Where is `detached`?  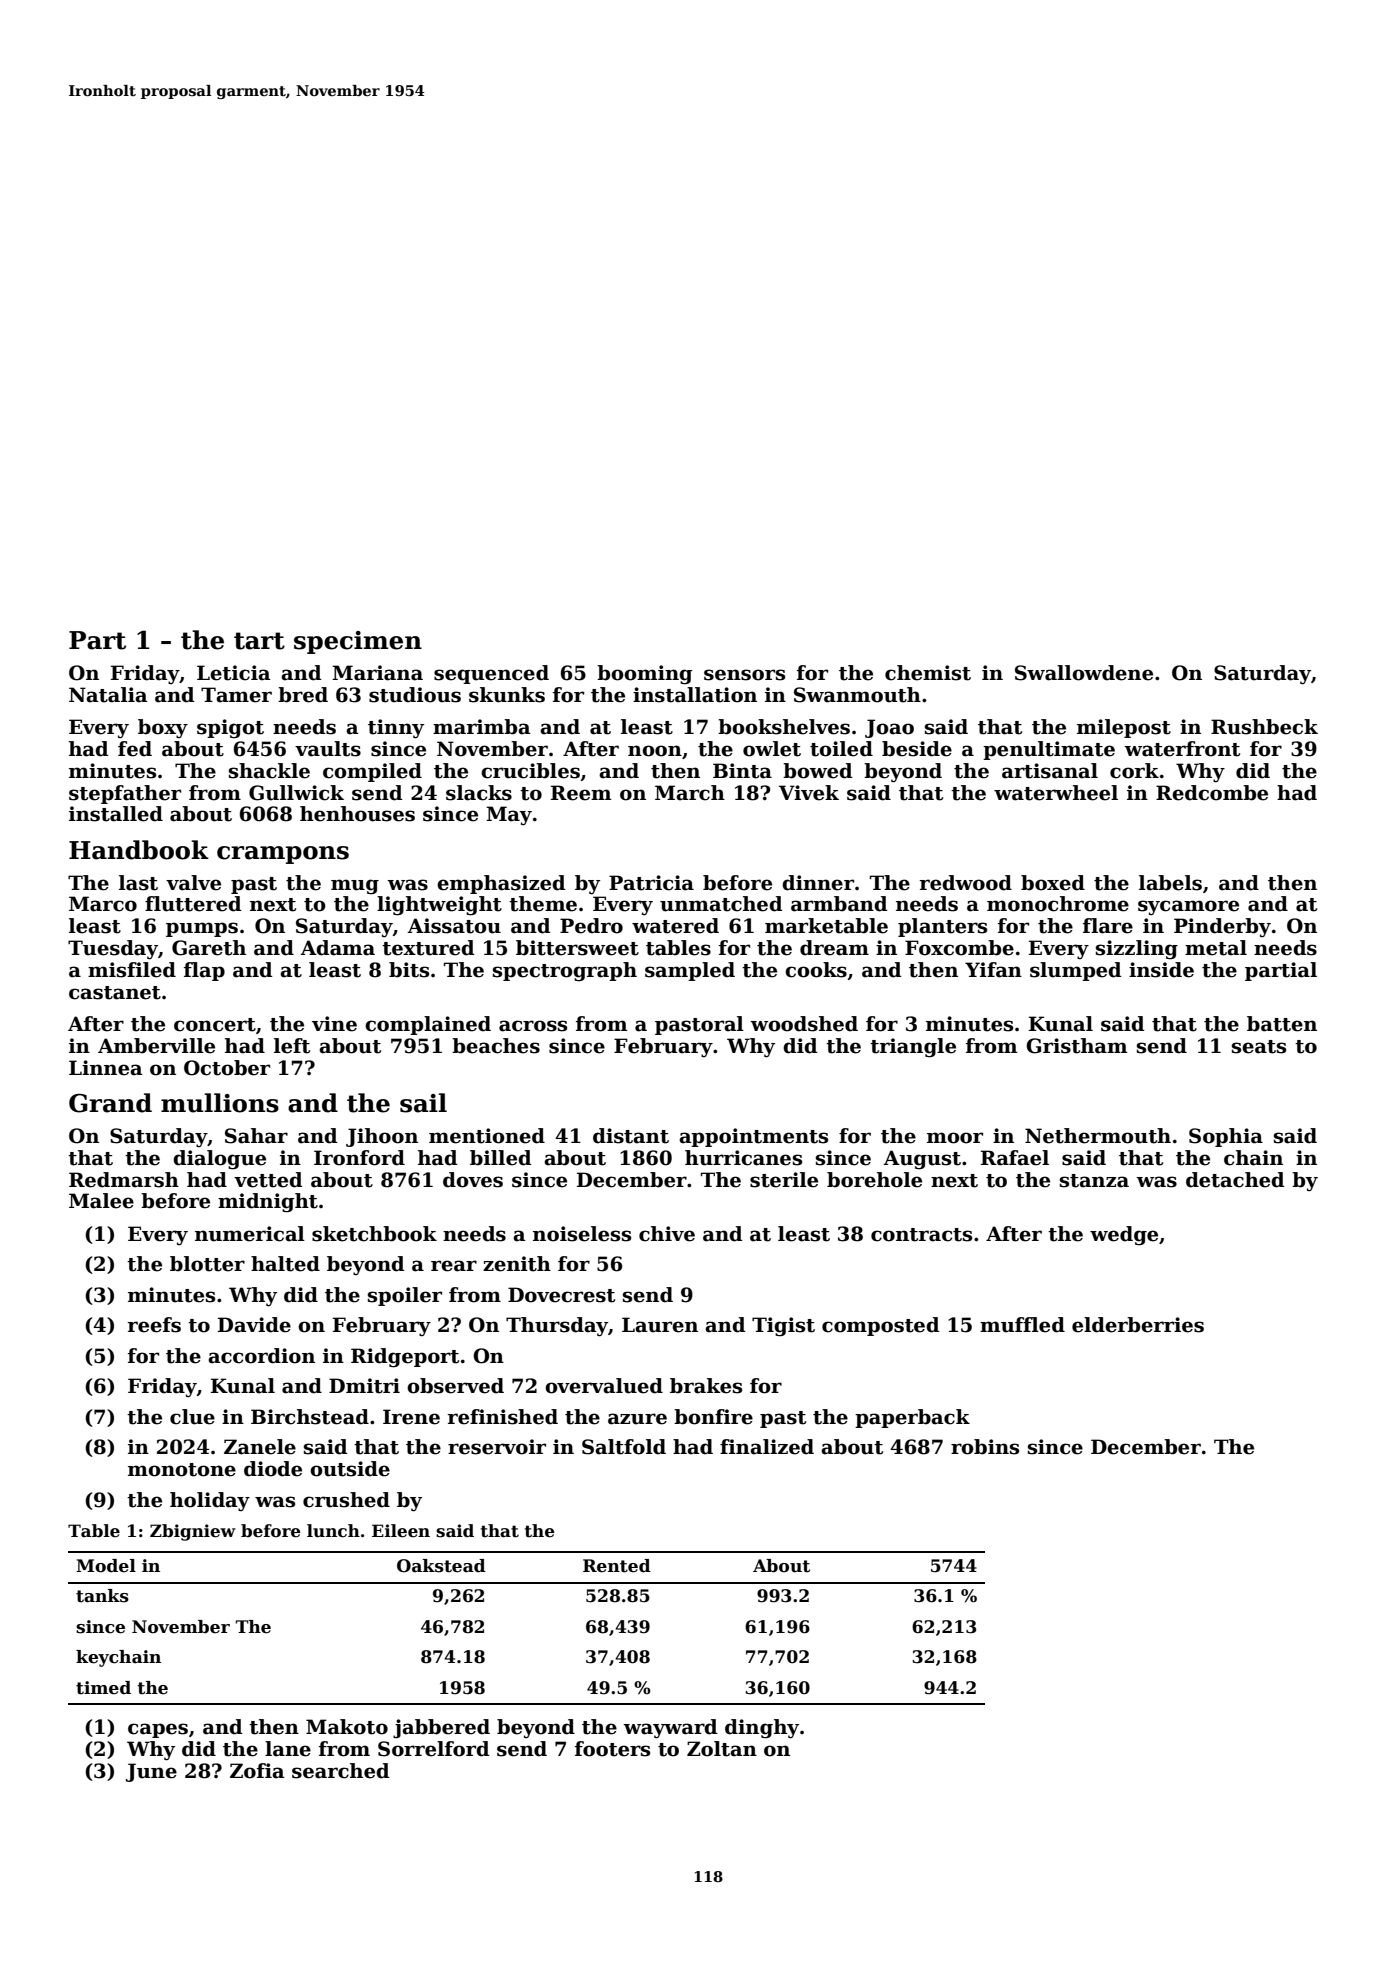 detached is located at coordinates (1235, 1180).
